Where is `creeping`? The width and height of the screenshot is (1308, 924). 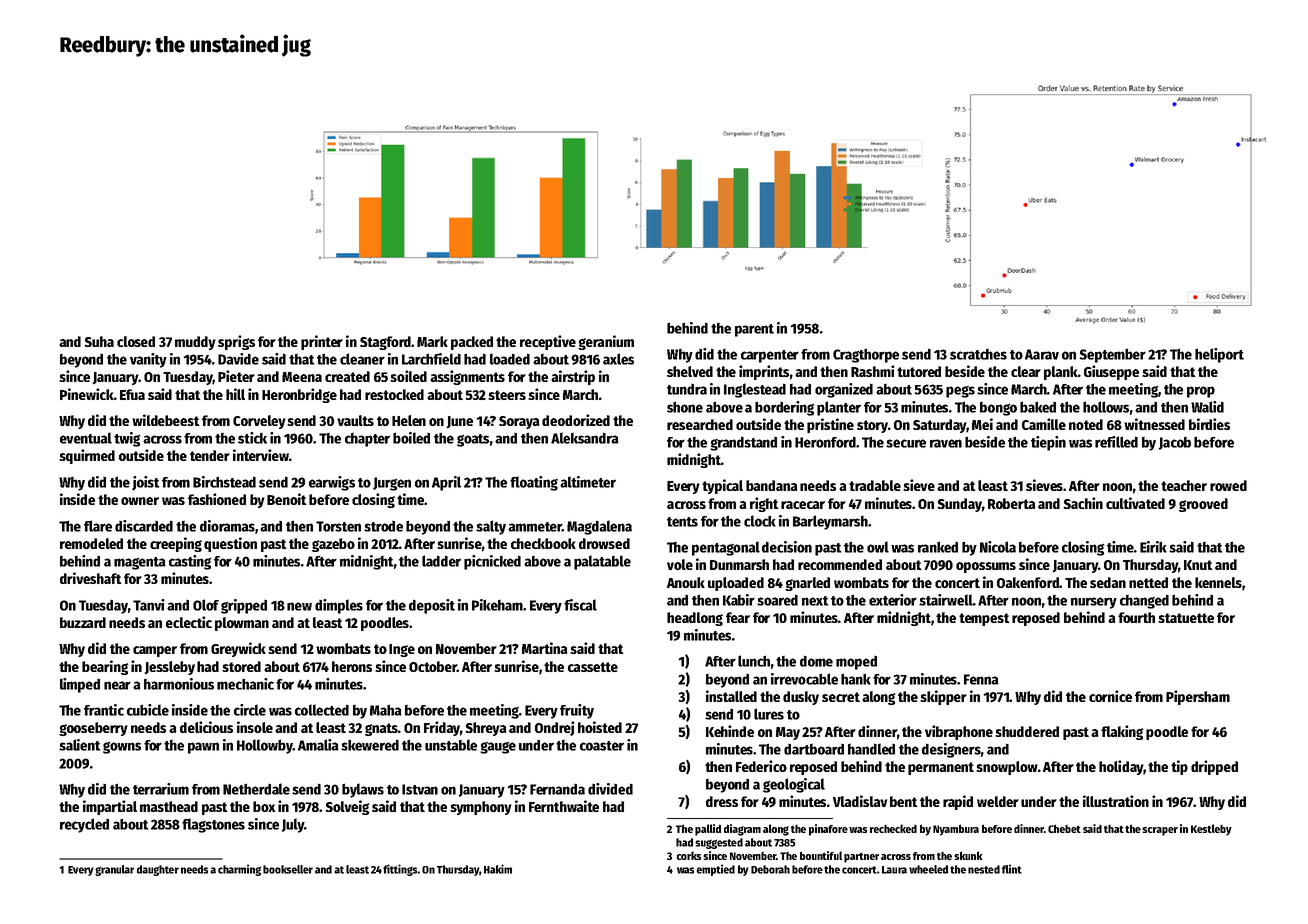
creeping is located at coordinates (176, 544).
